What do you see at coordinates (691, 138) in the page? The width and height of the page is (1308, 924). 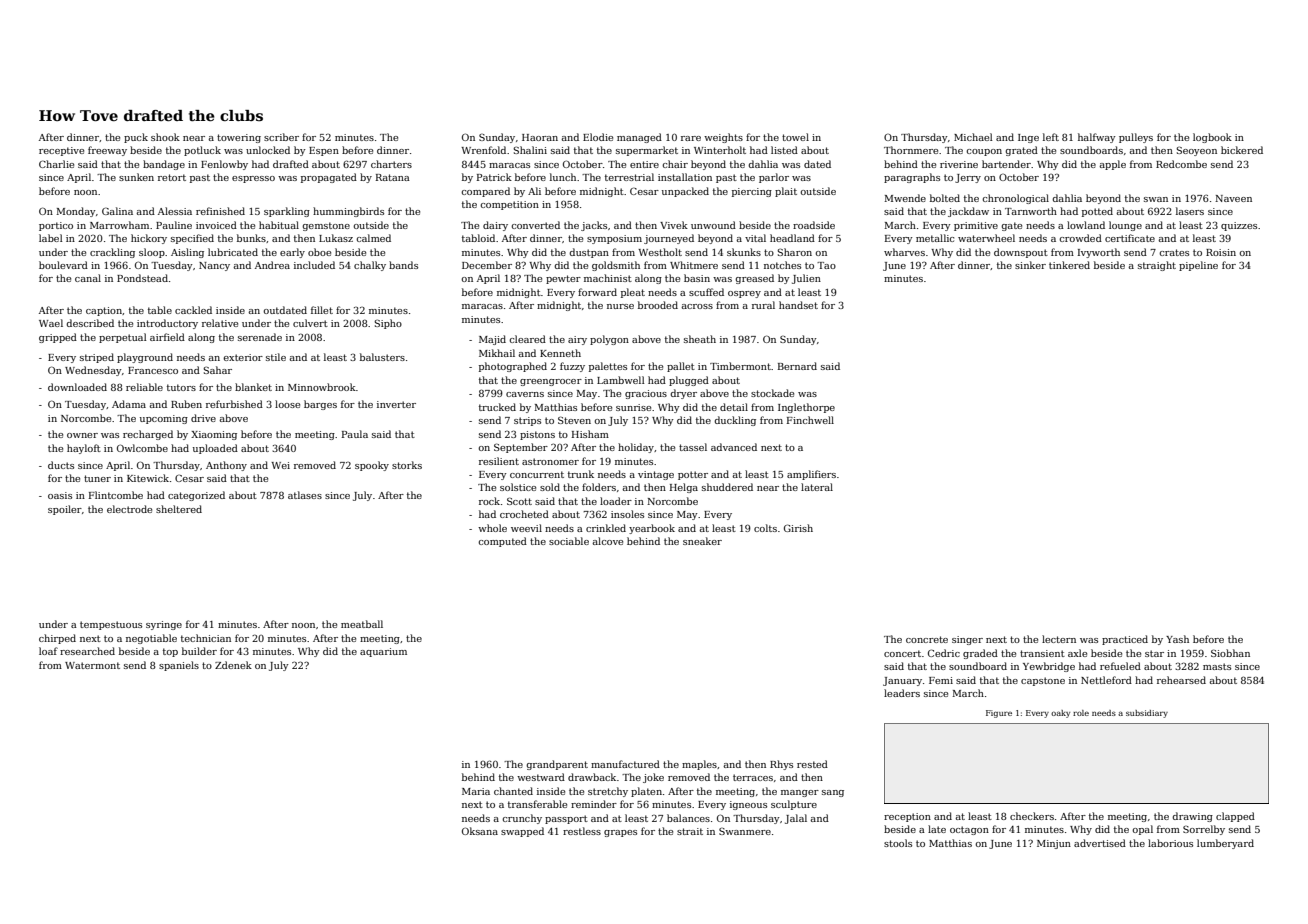 I see `rare` at bounding box center [691, 138].
